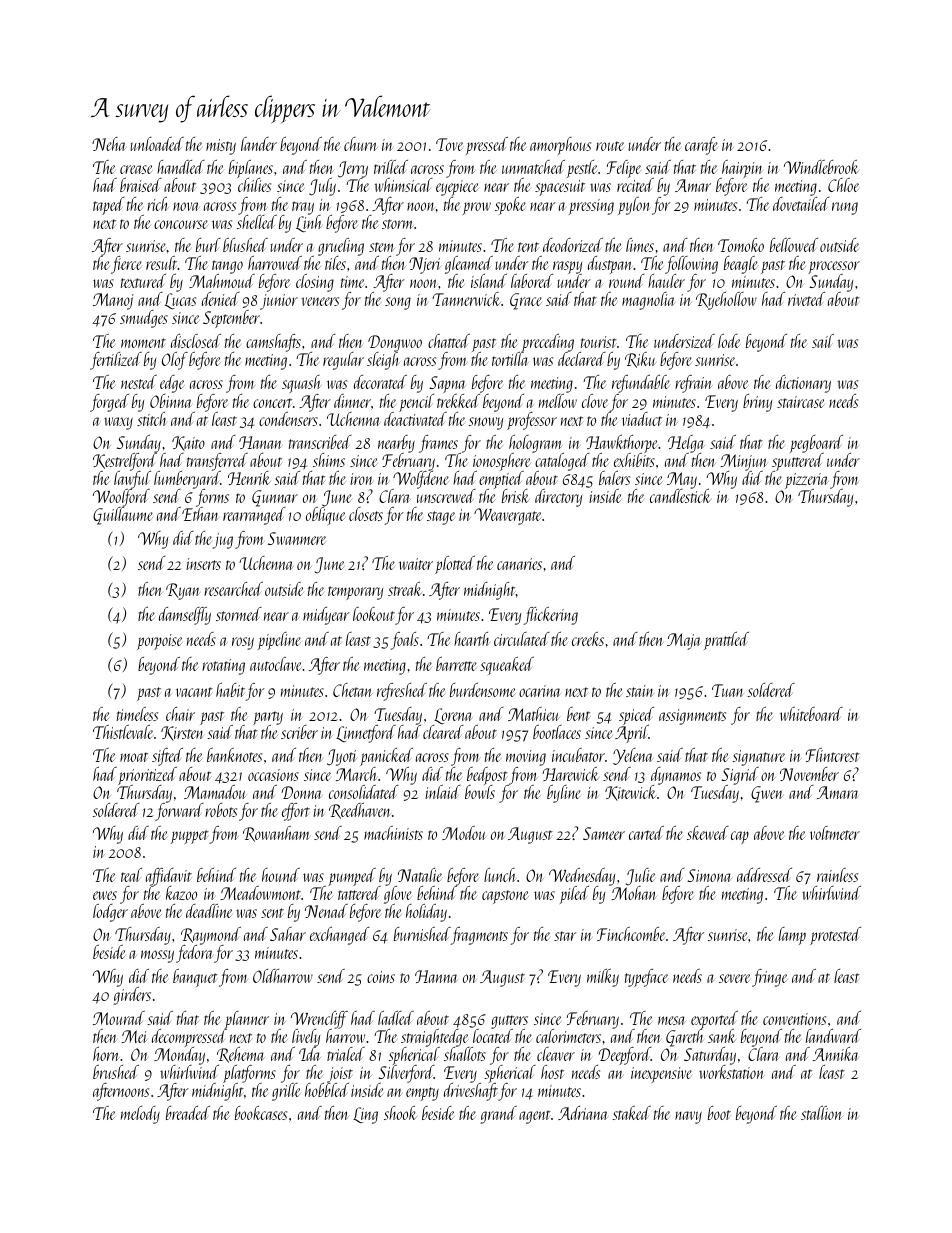 The image size is (952, 1233). Describe the element at coordinates (279, 641) in the screenshot. I see `pipeline` at that location.
